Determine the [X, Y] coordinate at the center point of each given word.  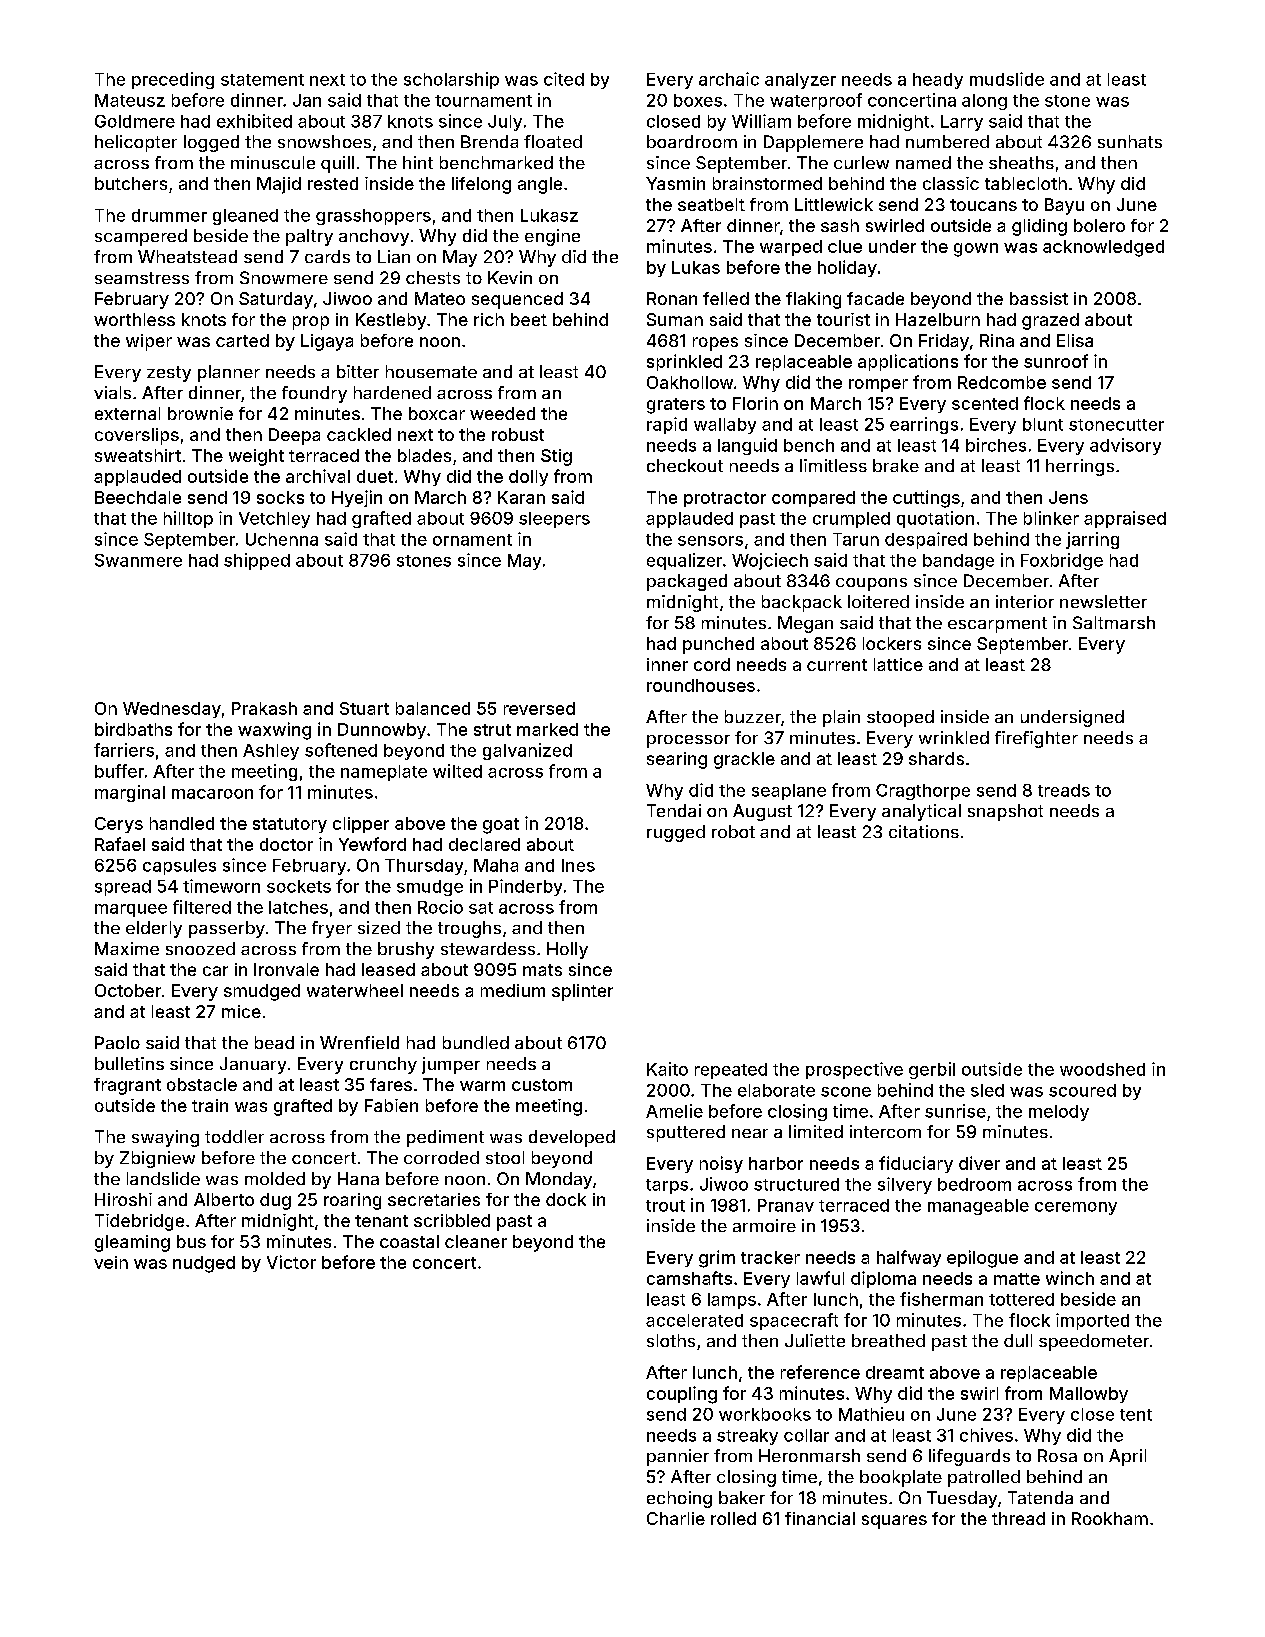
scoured [1082, 1090]
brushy [406, 950]
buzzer [753, 716]
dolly [528, 478]
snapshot [1005, 812]
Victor [291, 1262]
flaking [813, 300]
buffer [119, 771]
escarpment [997, 625]
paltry [309, 237]
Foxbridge [1062, 561]
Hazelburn [938, 319]
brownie [200, 413]
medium [513, 990]
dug [275, 1201]
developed [572, 1138]
